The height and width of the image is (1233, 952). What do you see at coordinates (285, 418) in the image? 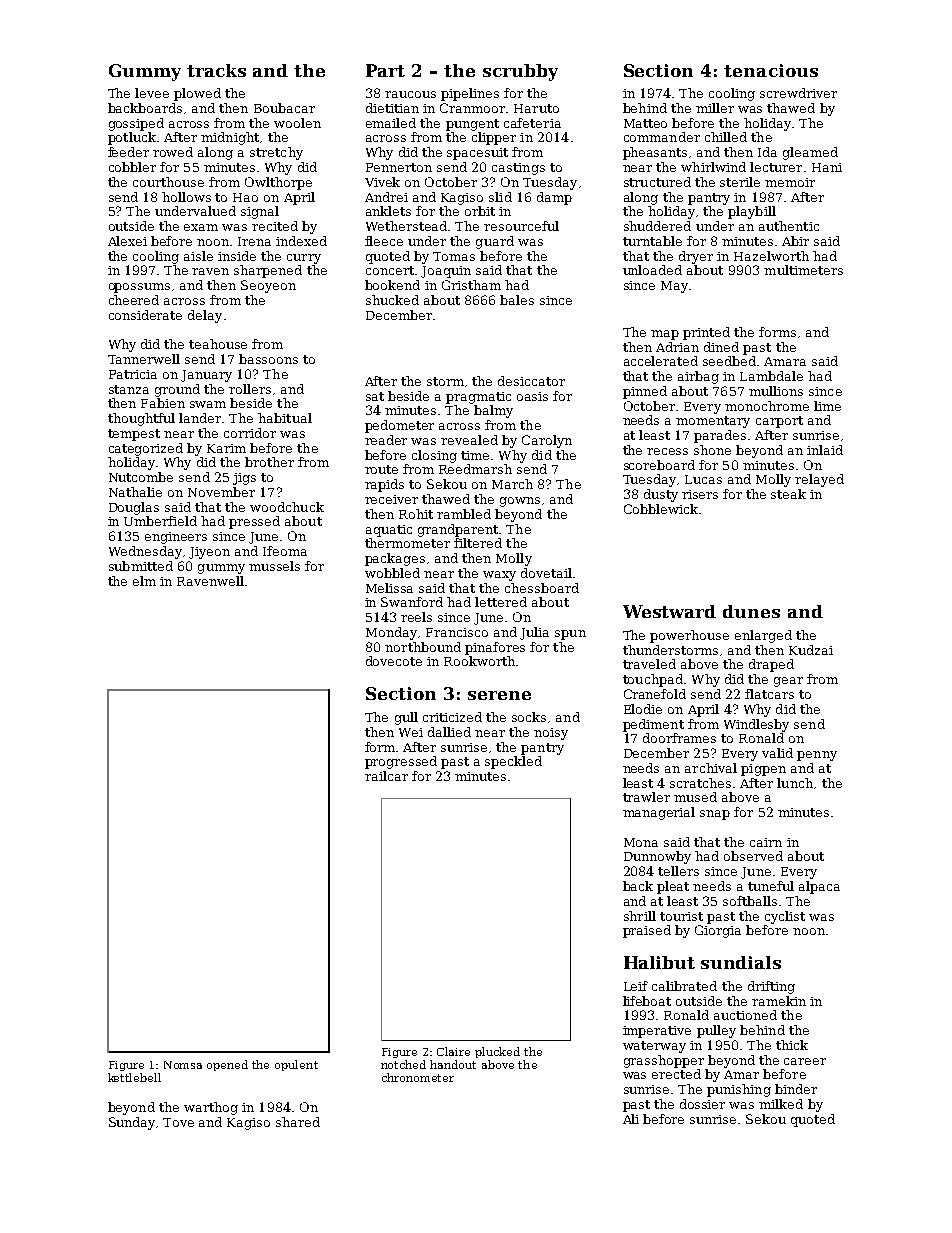
I see `habitual` at bounding box center [285, 418].
